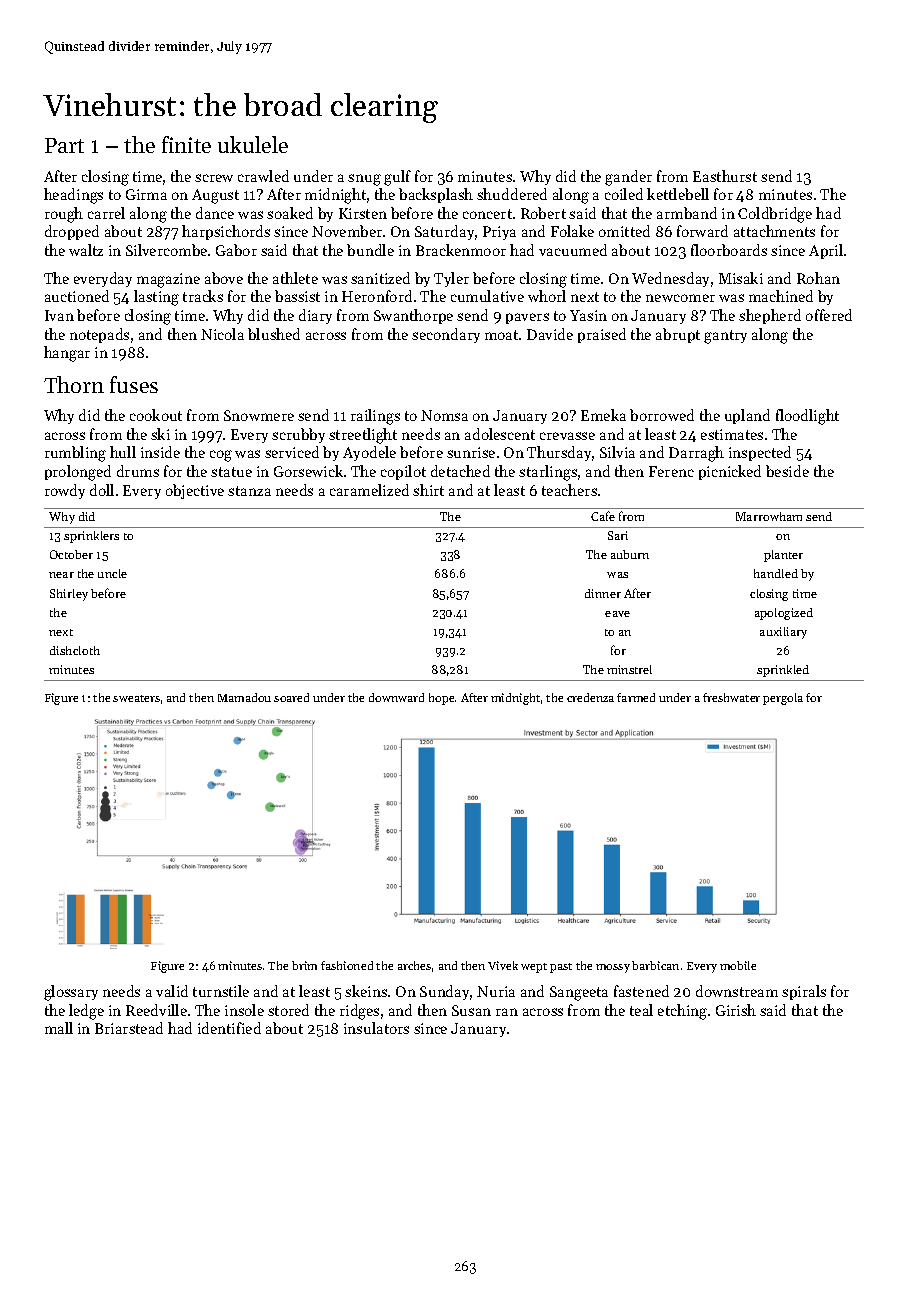  What do you see at coordinates (662, 415) in the document?
I see `borrowed` at bounding box center [662, 415].
